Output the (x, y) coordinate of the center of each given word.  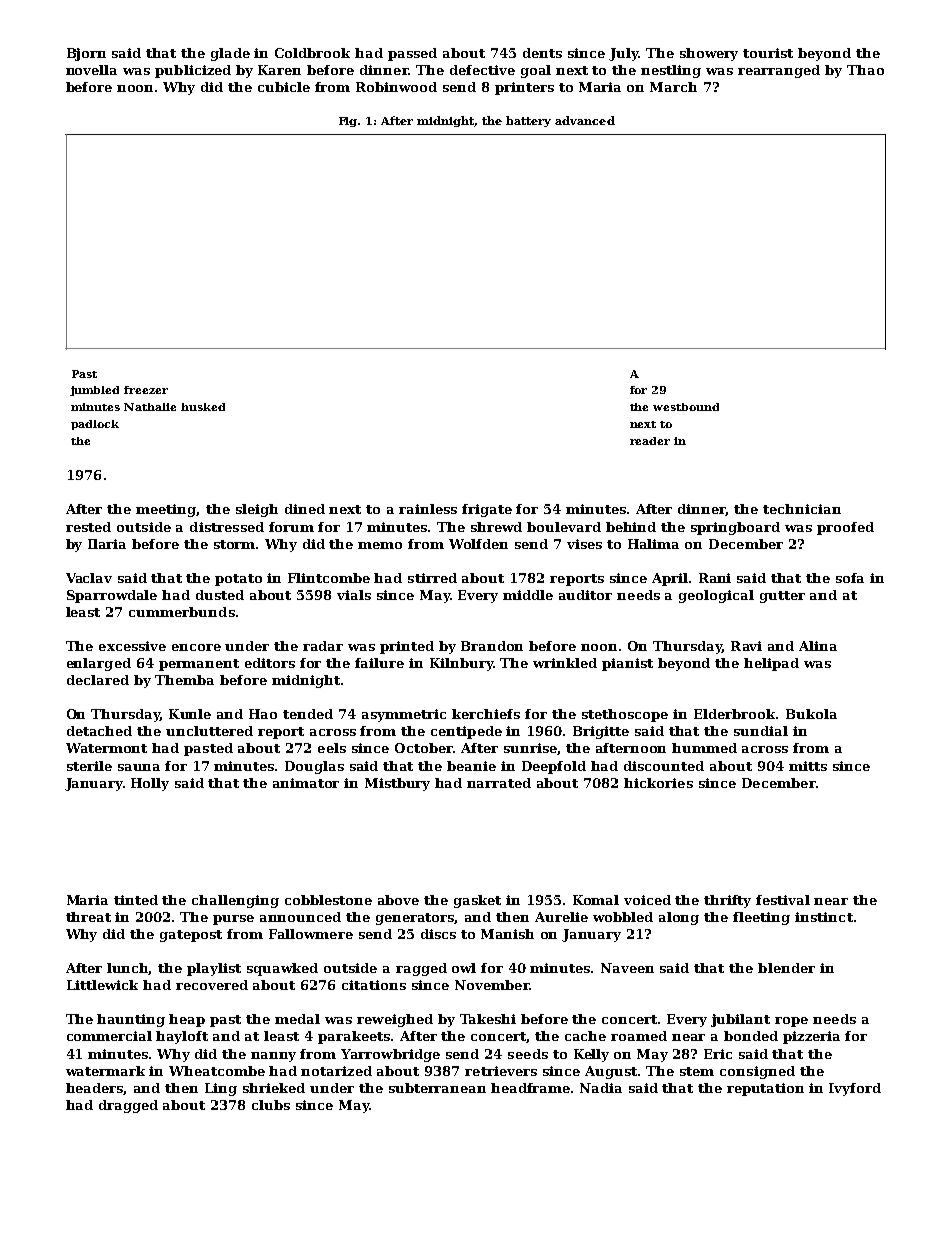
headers (95, 1089)
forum (291, 527)
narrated (499, 783)
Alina (818, 646)
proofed (845, 528)
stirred (432, 578)
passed (412, 54)
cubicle (284, 87)
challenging (235, 901)
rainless (428, 509)
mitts (808, 766)
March (673, 87)
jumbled (94, 391)
